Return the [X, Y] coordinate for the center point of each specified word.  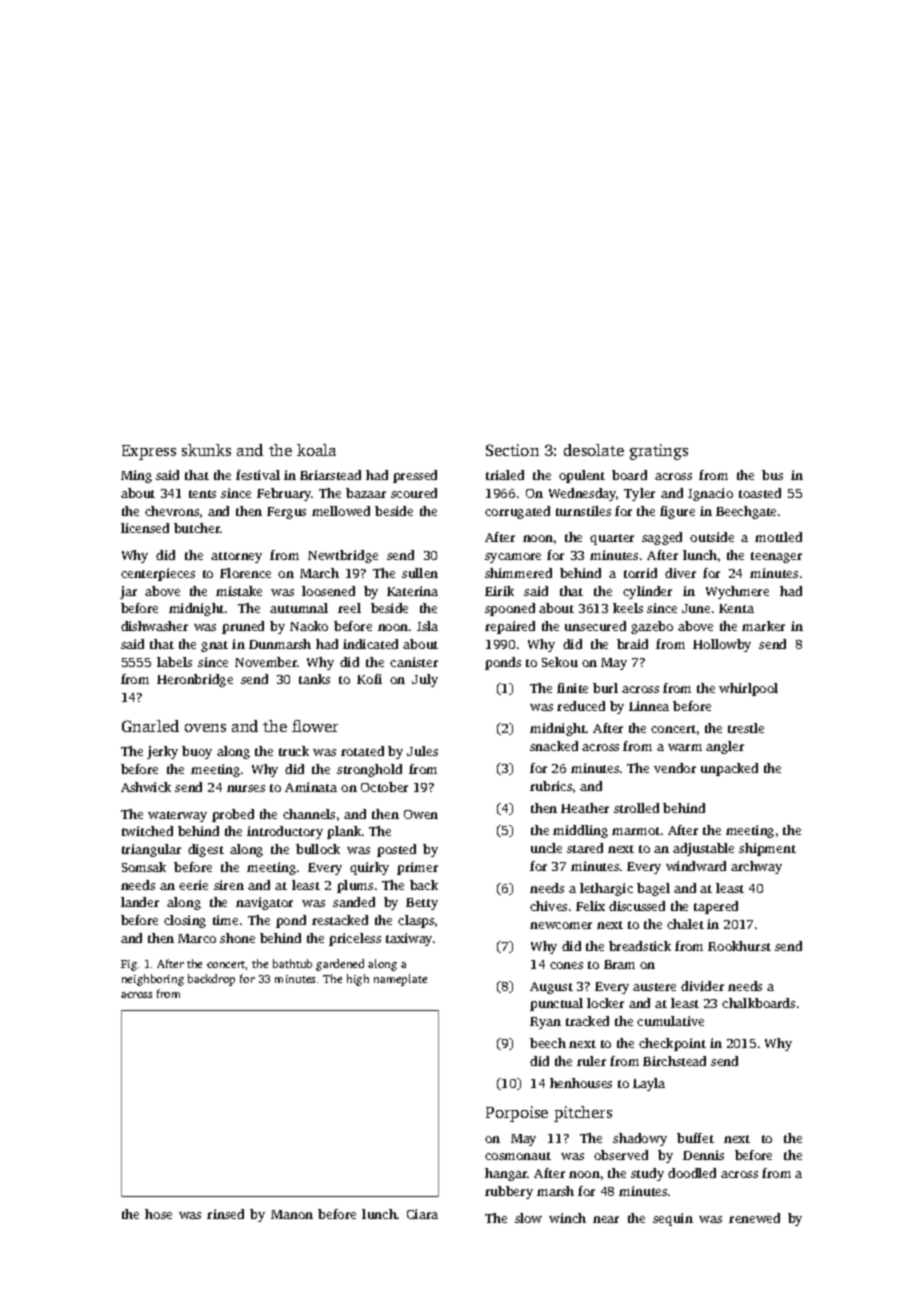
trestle [746, 728]
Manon [292, 1214]
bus [772, 475]
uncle [546, 848]
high [358, 980]
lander [140, 902]
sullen [420, 573]
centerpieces [158, 574]
